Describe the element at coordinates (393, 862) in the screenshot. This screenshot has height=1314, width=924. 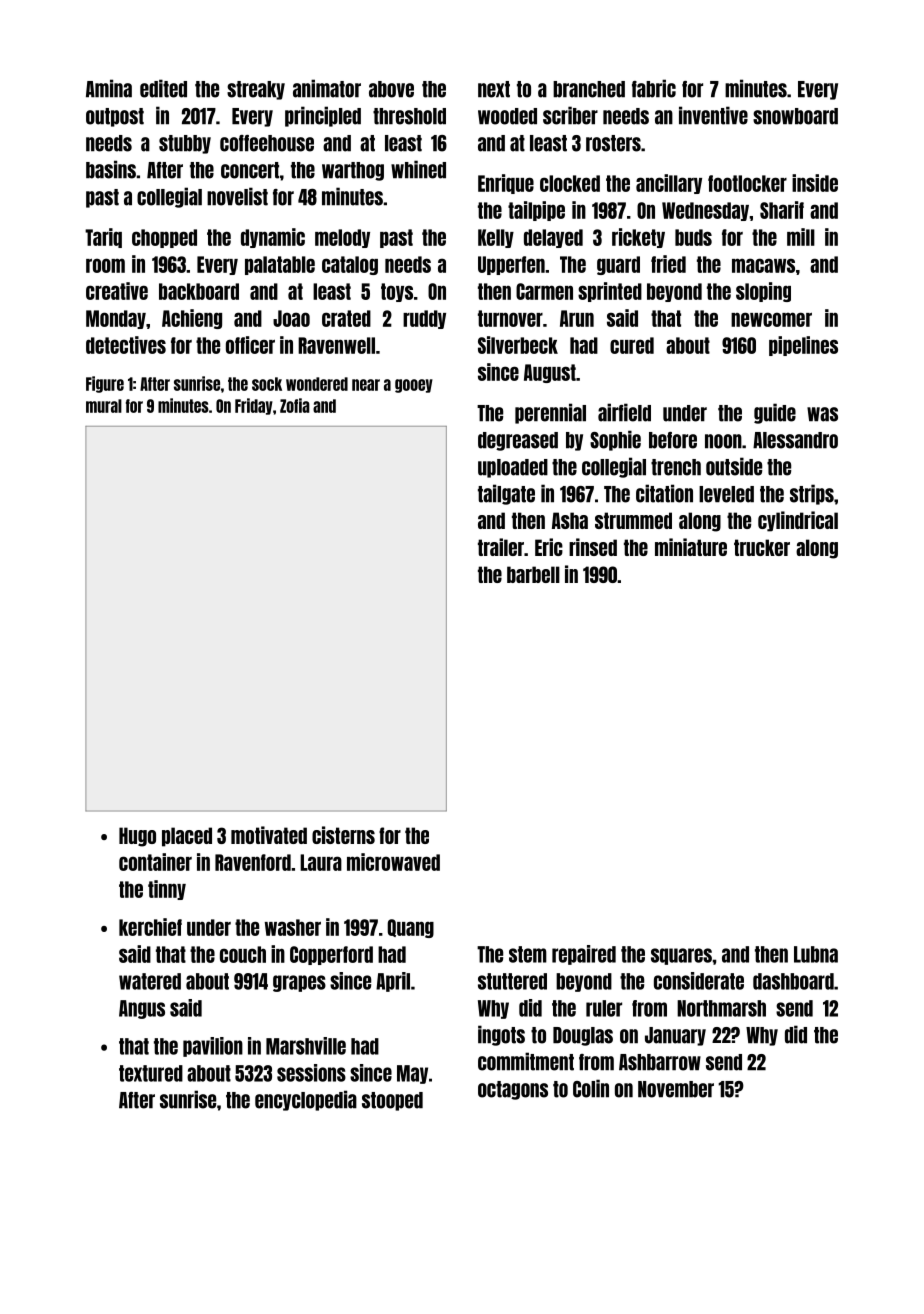
I see `microwaved` at that location.
